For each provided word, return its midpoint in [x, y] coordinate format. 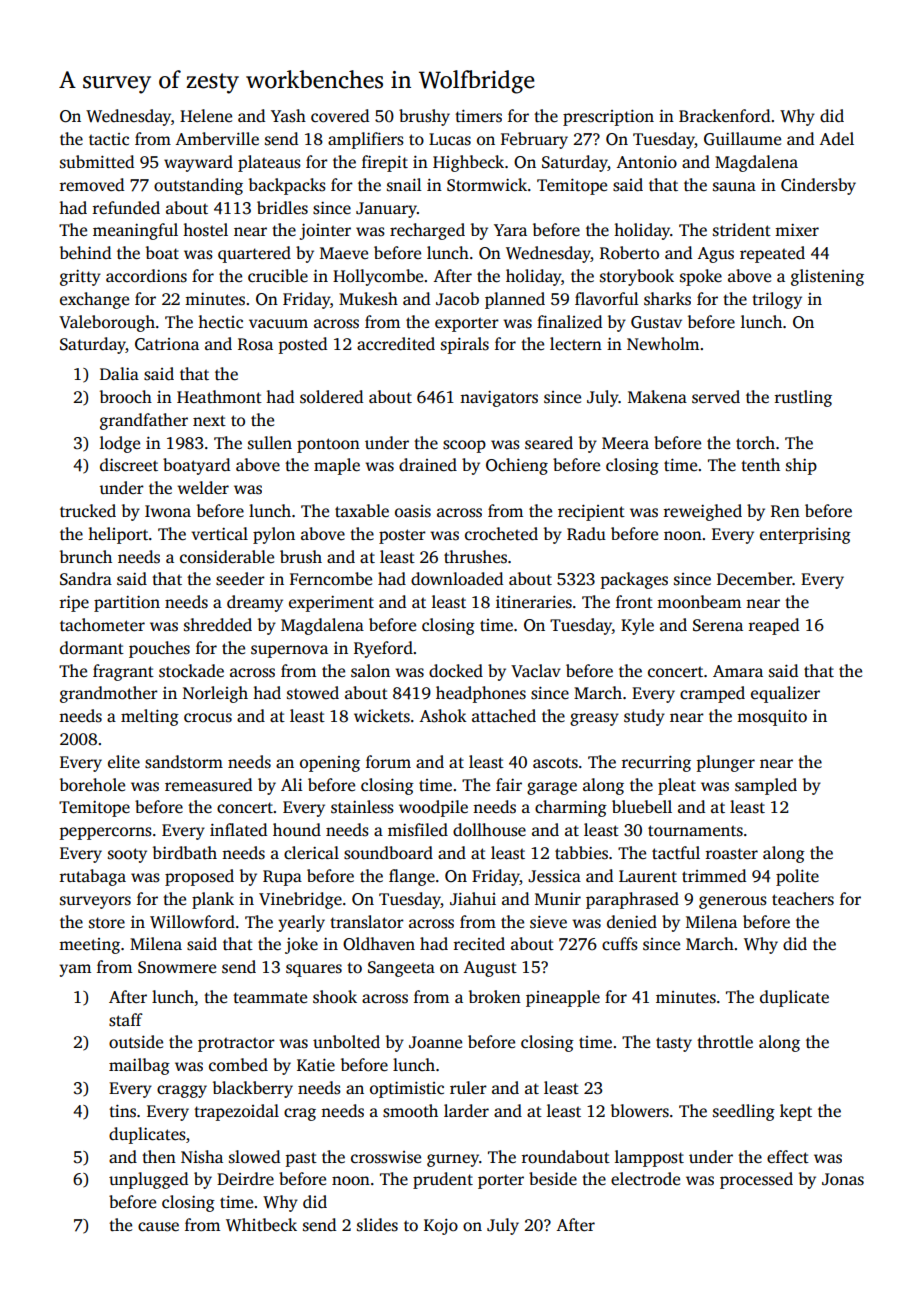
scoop [464, 446]
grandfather [144, 421]
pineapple [563, 998]
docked [456, 671]
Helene [206, 116]
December [754, 579]
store [107, 923]
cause [158, 1227]
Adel [836, 139]
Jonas [843, 1179]
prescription [608, 118]
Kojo [441, 1227]
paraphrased [632, 900]
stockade [191, 671]
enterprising [805, 536]
